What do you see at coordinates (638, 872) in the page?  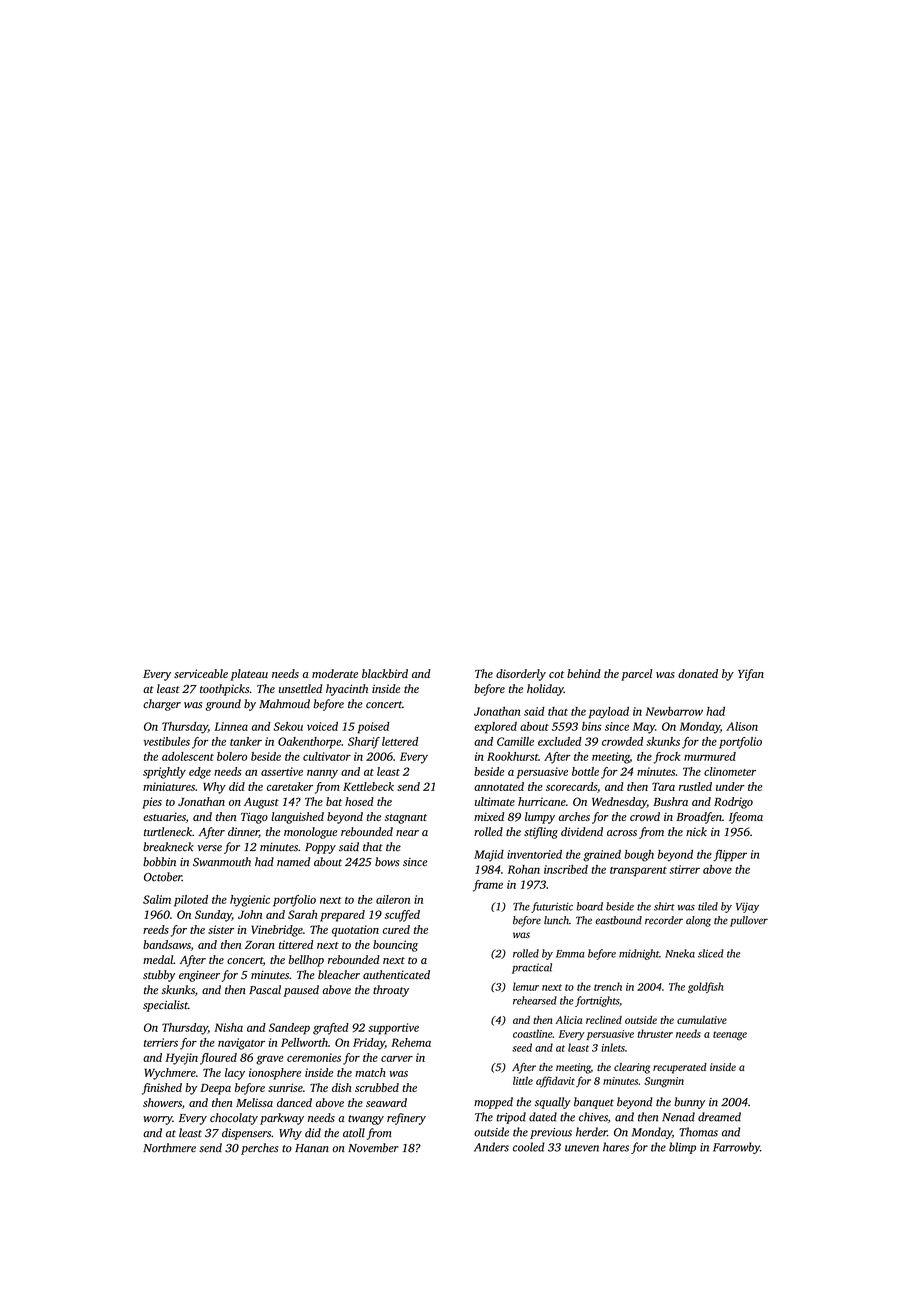 I see `transparent` at bounding box center [638, 872].
